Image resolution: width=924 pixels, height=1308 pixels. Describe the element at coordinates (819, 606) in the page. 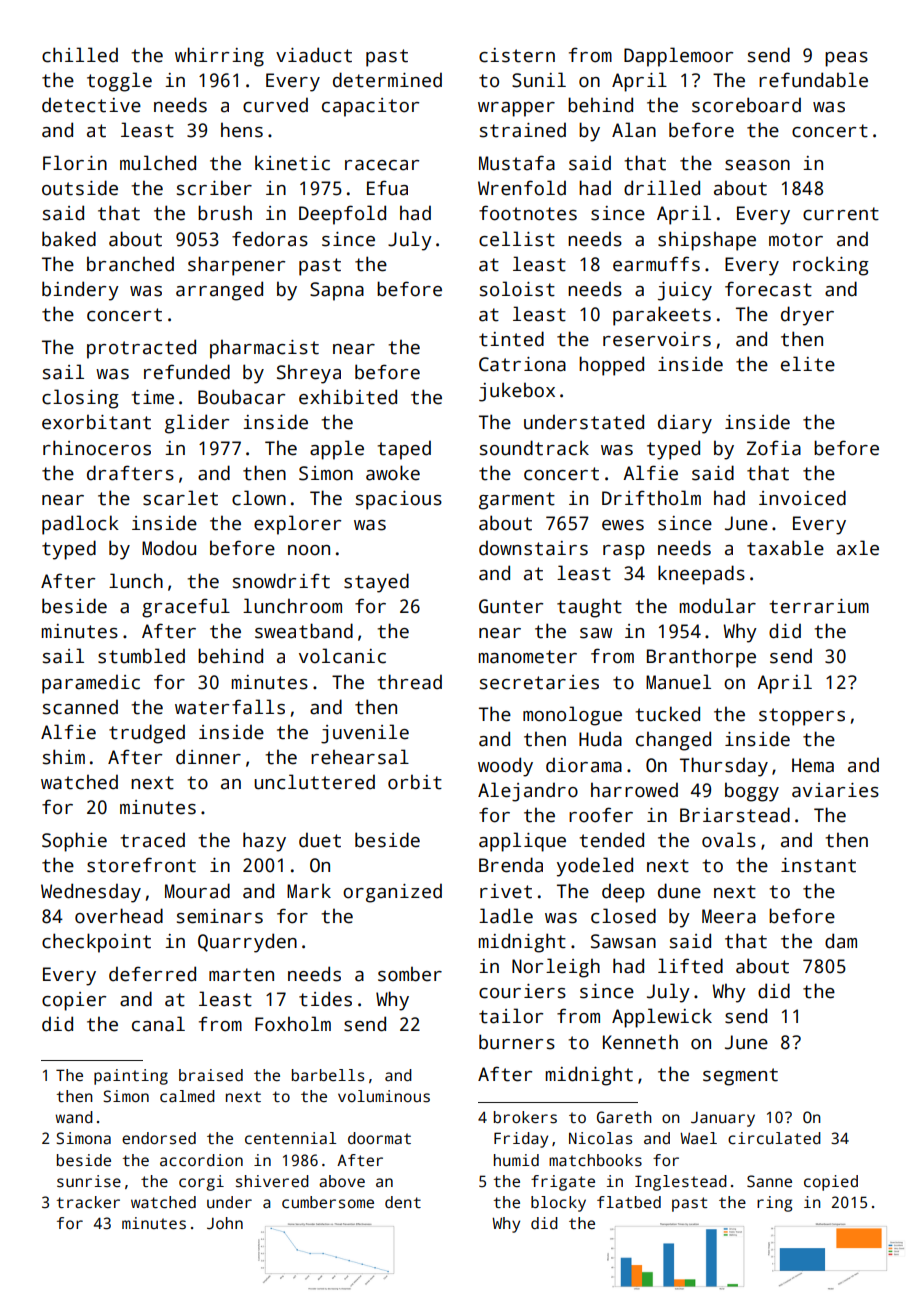

I see `terrarium` at that location.
